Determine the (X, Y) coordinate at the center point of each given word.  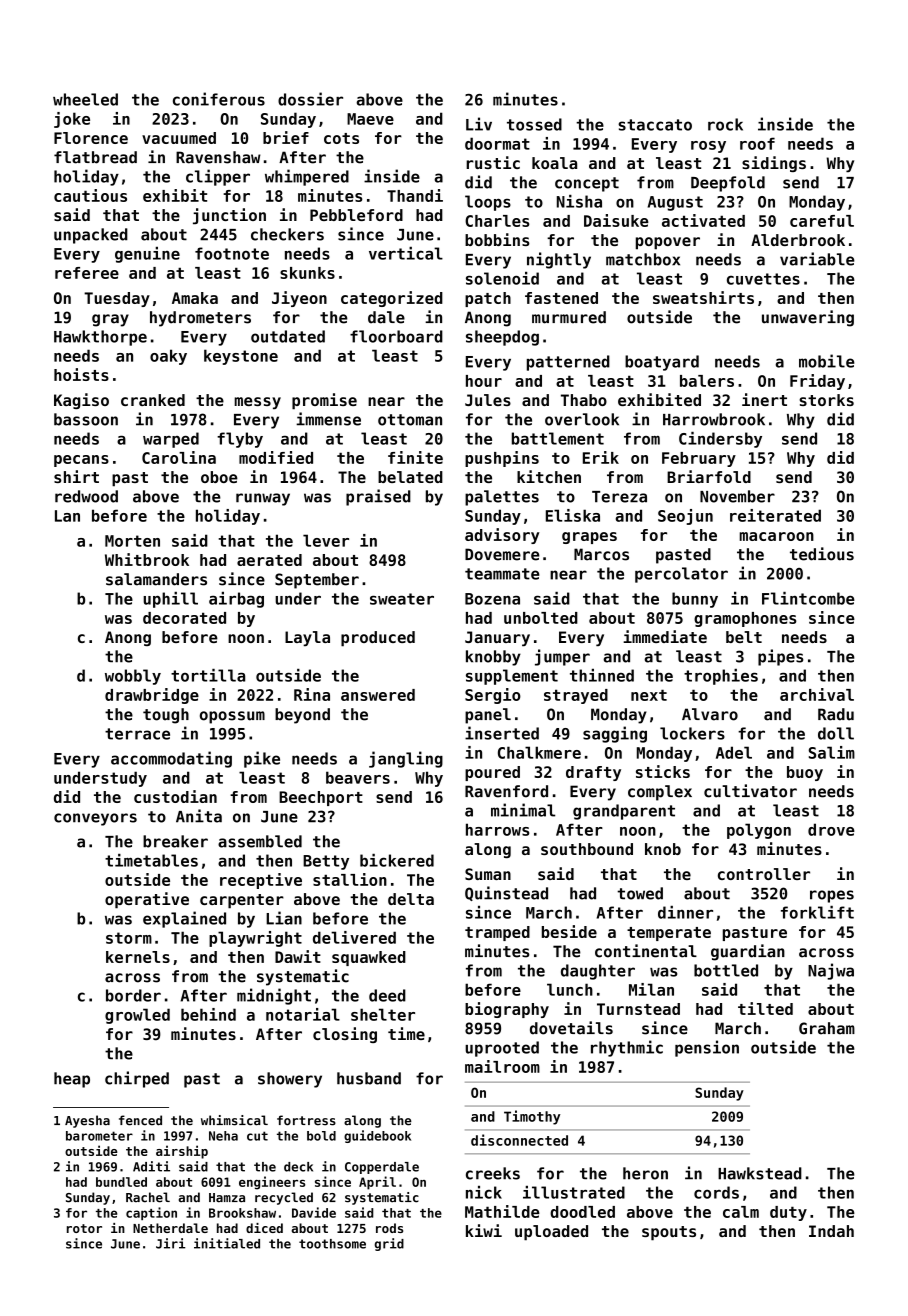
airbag (236, 600)
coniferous (219, 99)
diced (264, 1228)
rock (725, 124)
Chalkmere (539, 752)
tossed (534, 124)
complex (660, 793)
